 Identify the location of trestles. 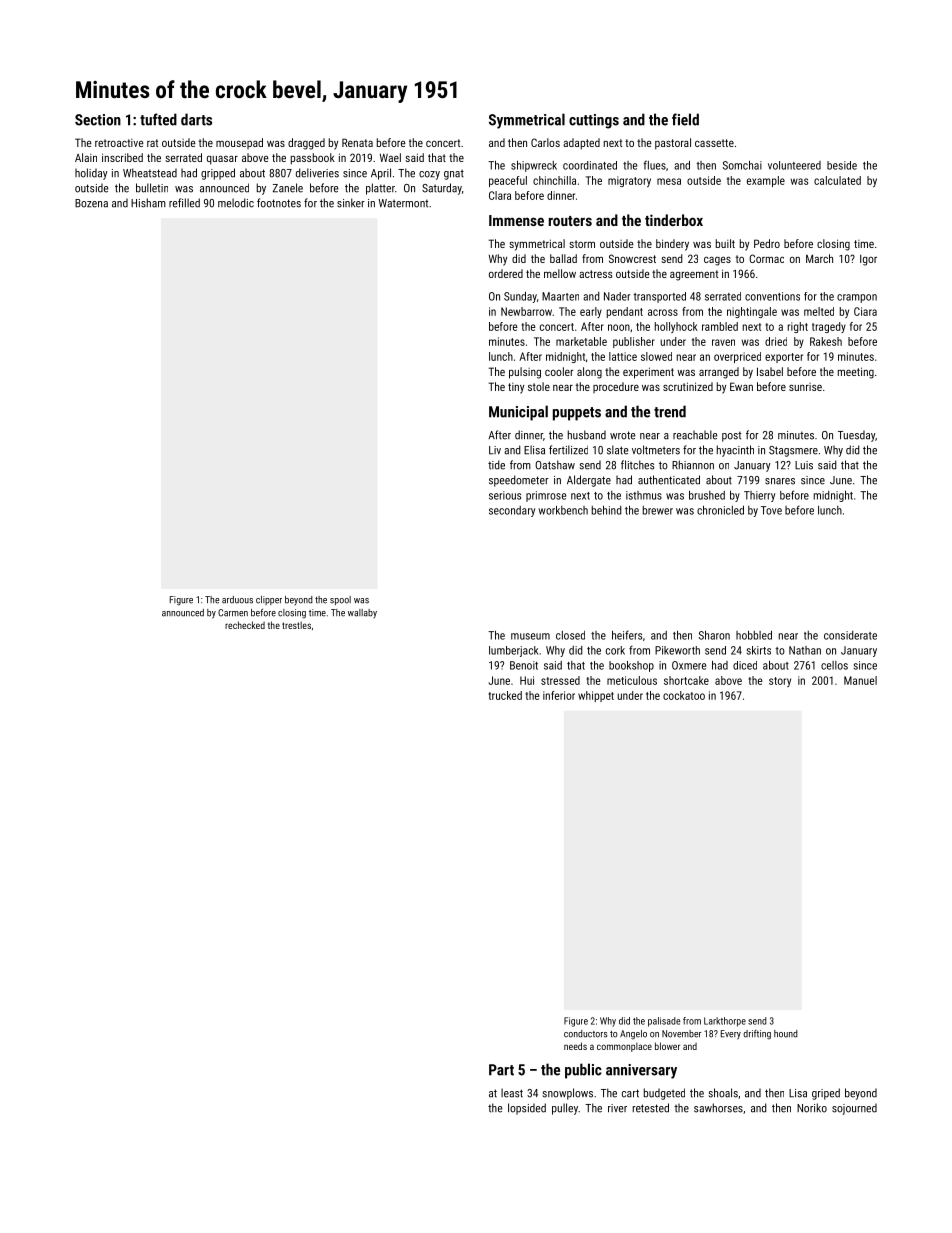
(296, 625).
